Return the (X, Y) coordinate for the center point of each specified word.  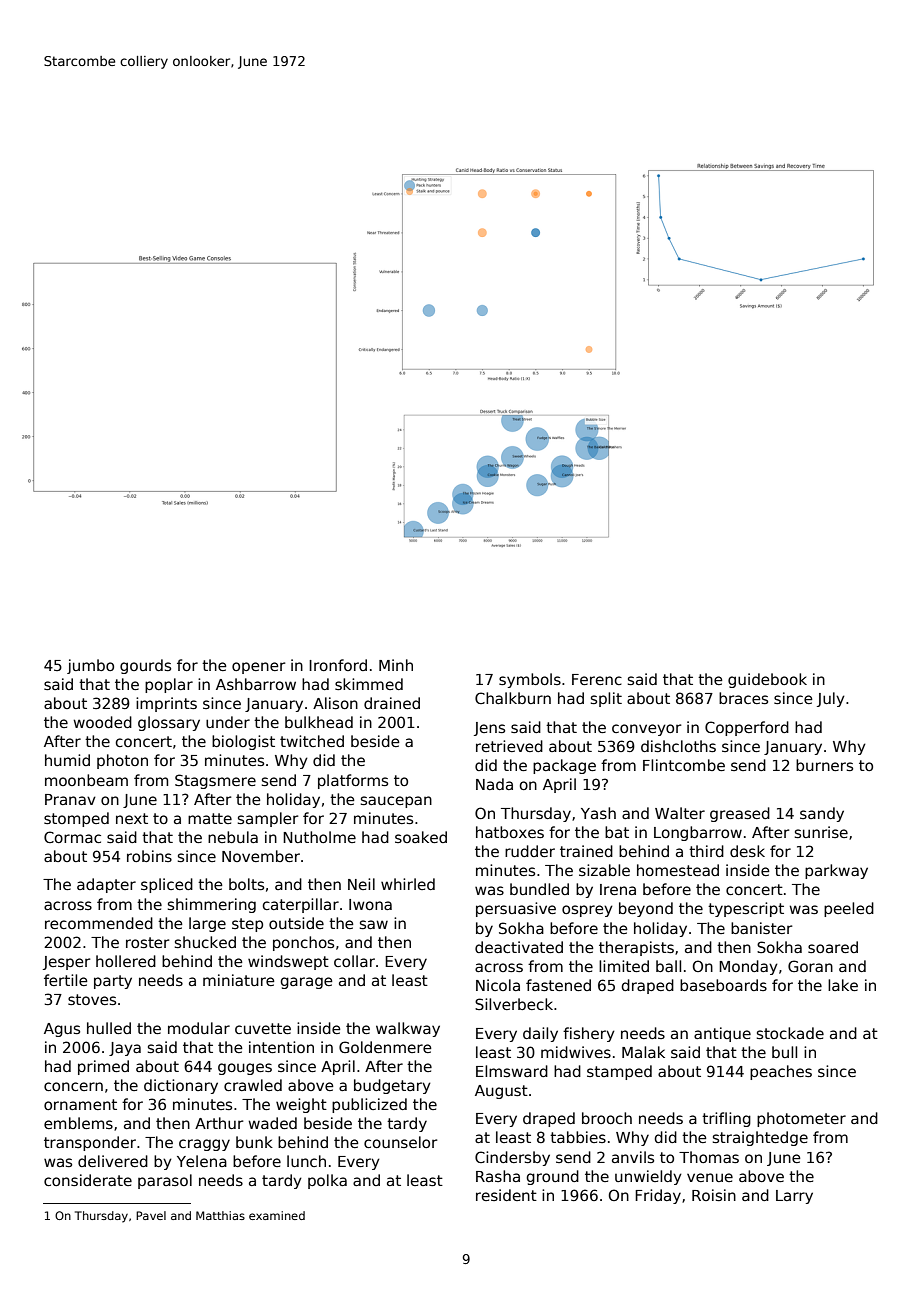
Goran (810, 966)
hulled (109, 1028)
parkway (836, 871)
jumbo (90, 666)
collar (354, 961)
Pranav (70, 799)
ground (552, 1177)
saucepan (396, 802)
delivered (113, 1161)
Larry (794, 1197)
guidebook (767, 680)
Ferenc (597, 679)
